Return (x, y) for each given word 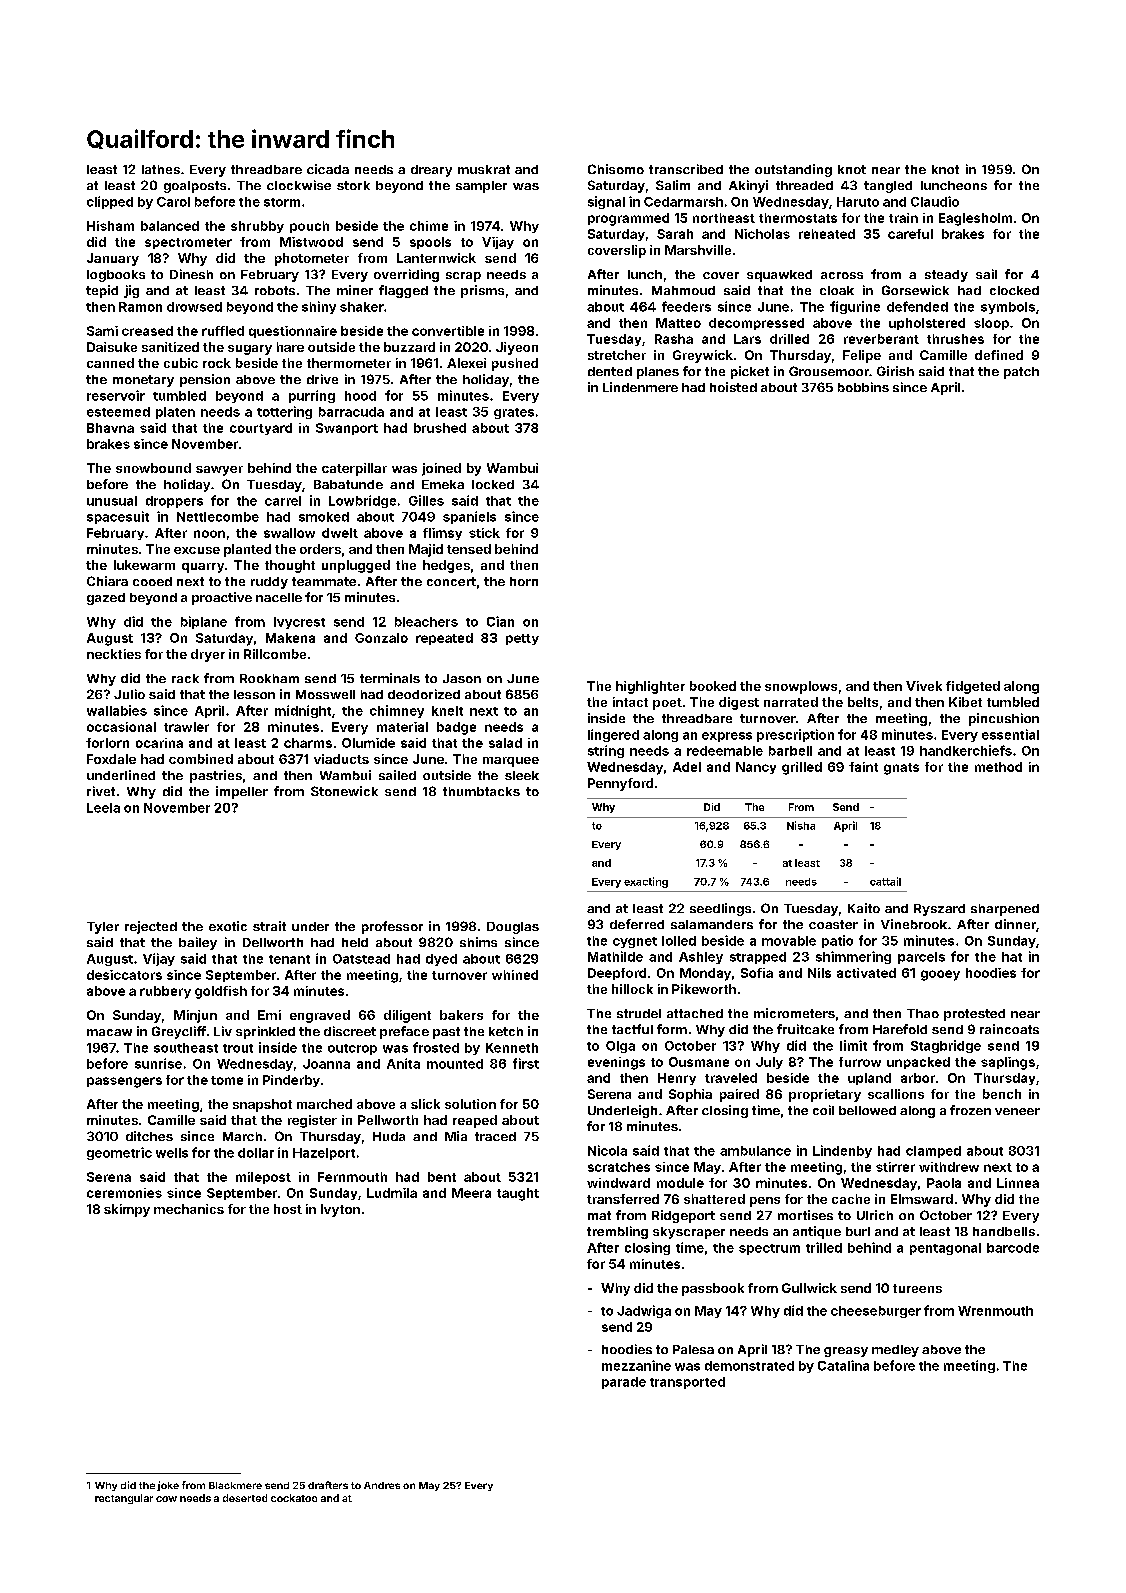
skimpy (127, 1210)
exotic (228, 926)
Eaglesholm (975, 219)
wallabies (117, 710)
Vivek (924, 686)
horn (524, 581)
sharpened (1005, 910)
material (402, 727)
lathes (161, 169)
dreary (431, 171)
